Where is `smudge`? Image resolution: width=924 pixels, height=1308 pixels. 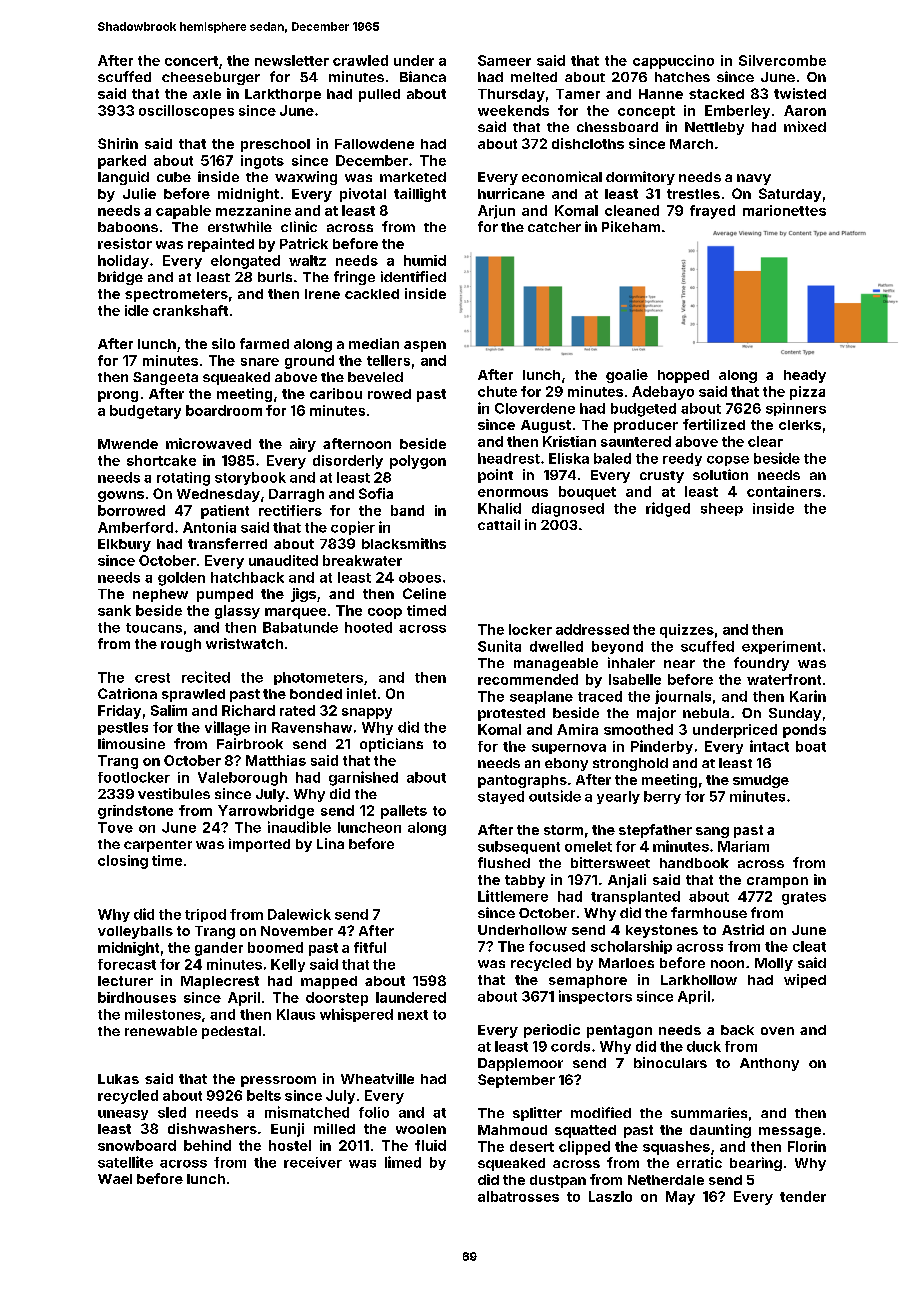 smudge is located at coordinates (761, 781).
